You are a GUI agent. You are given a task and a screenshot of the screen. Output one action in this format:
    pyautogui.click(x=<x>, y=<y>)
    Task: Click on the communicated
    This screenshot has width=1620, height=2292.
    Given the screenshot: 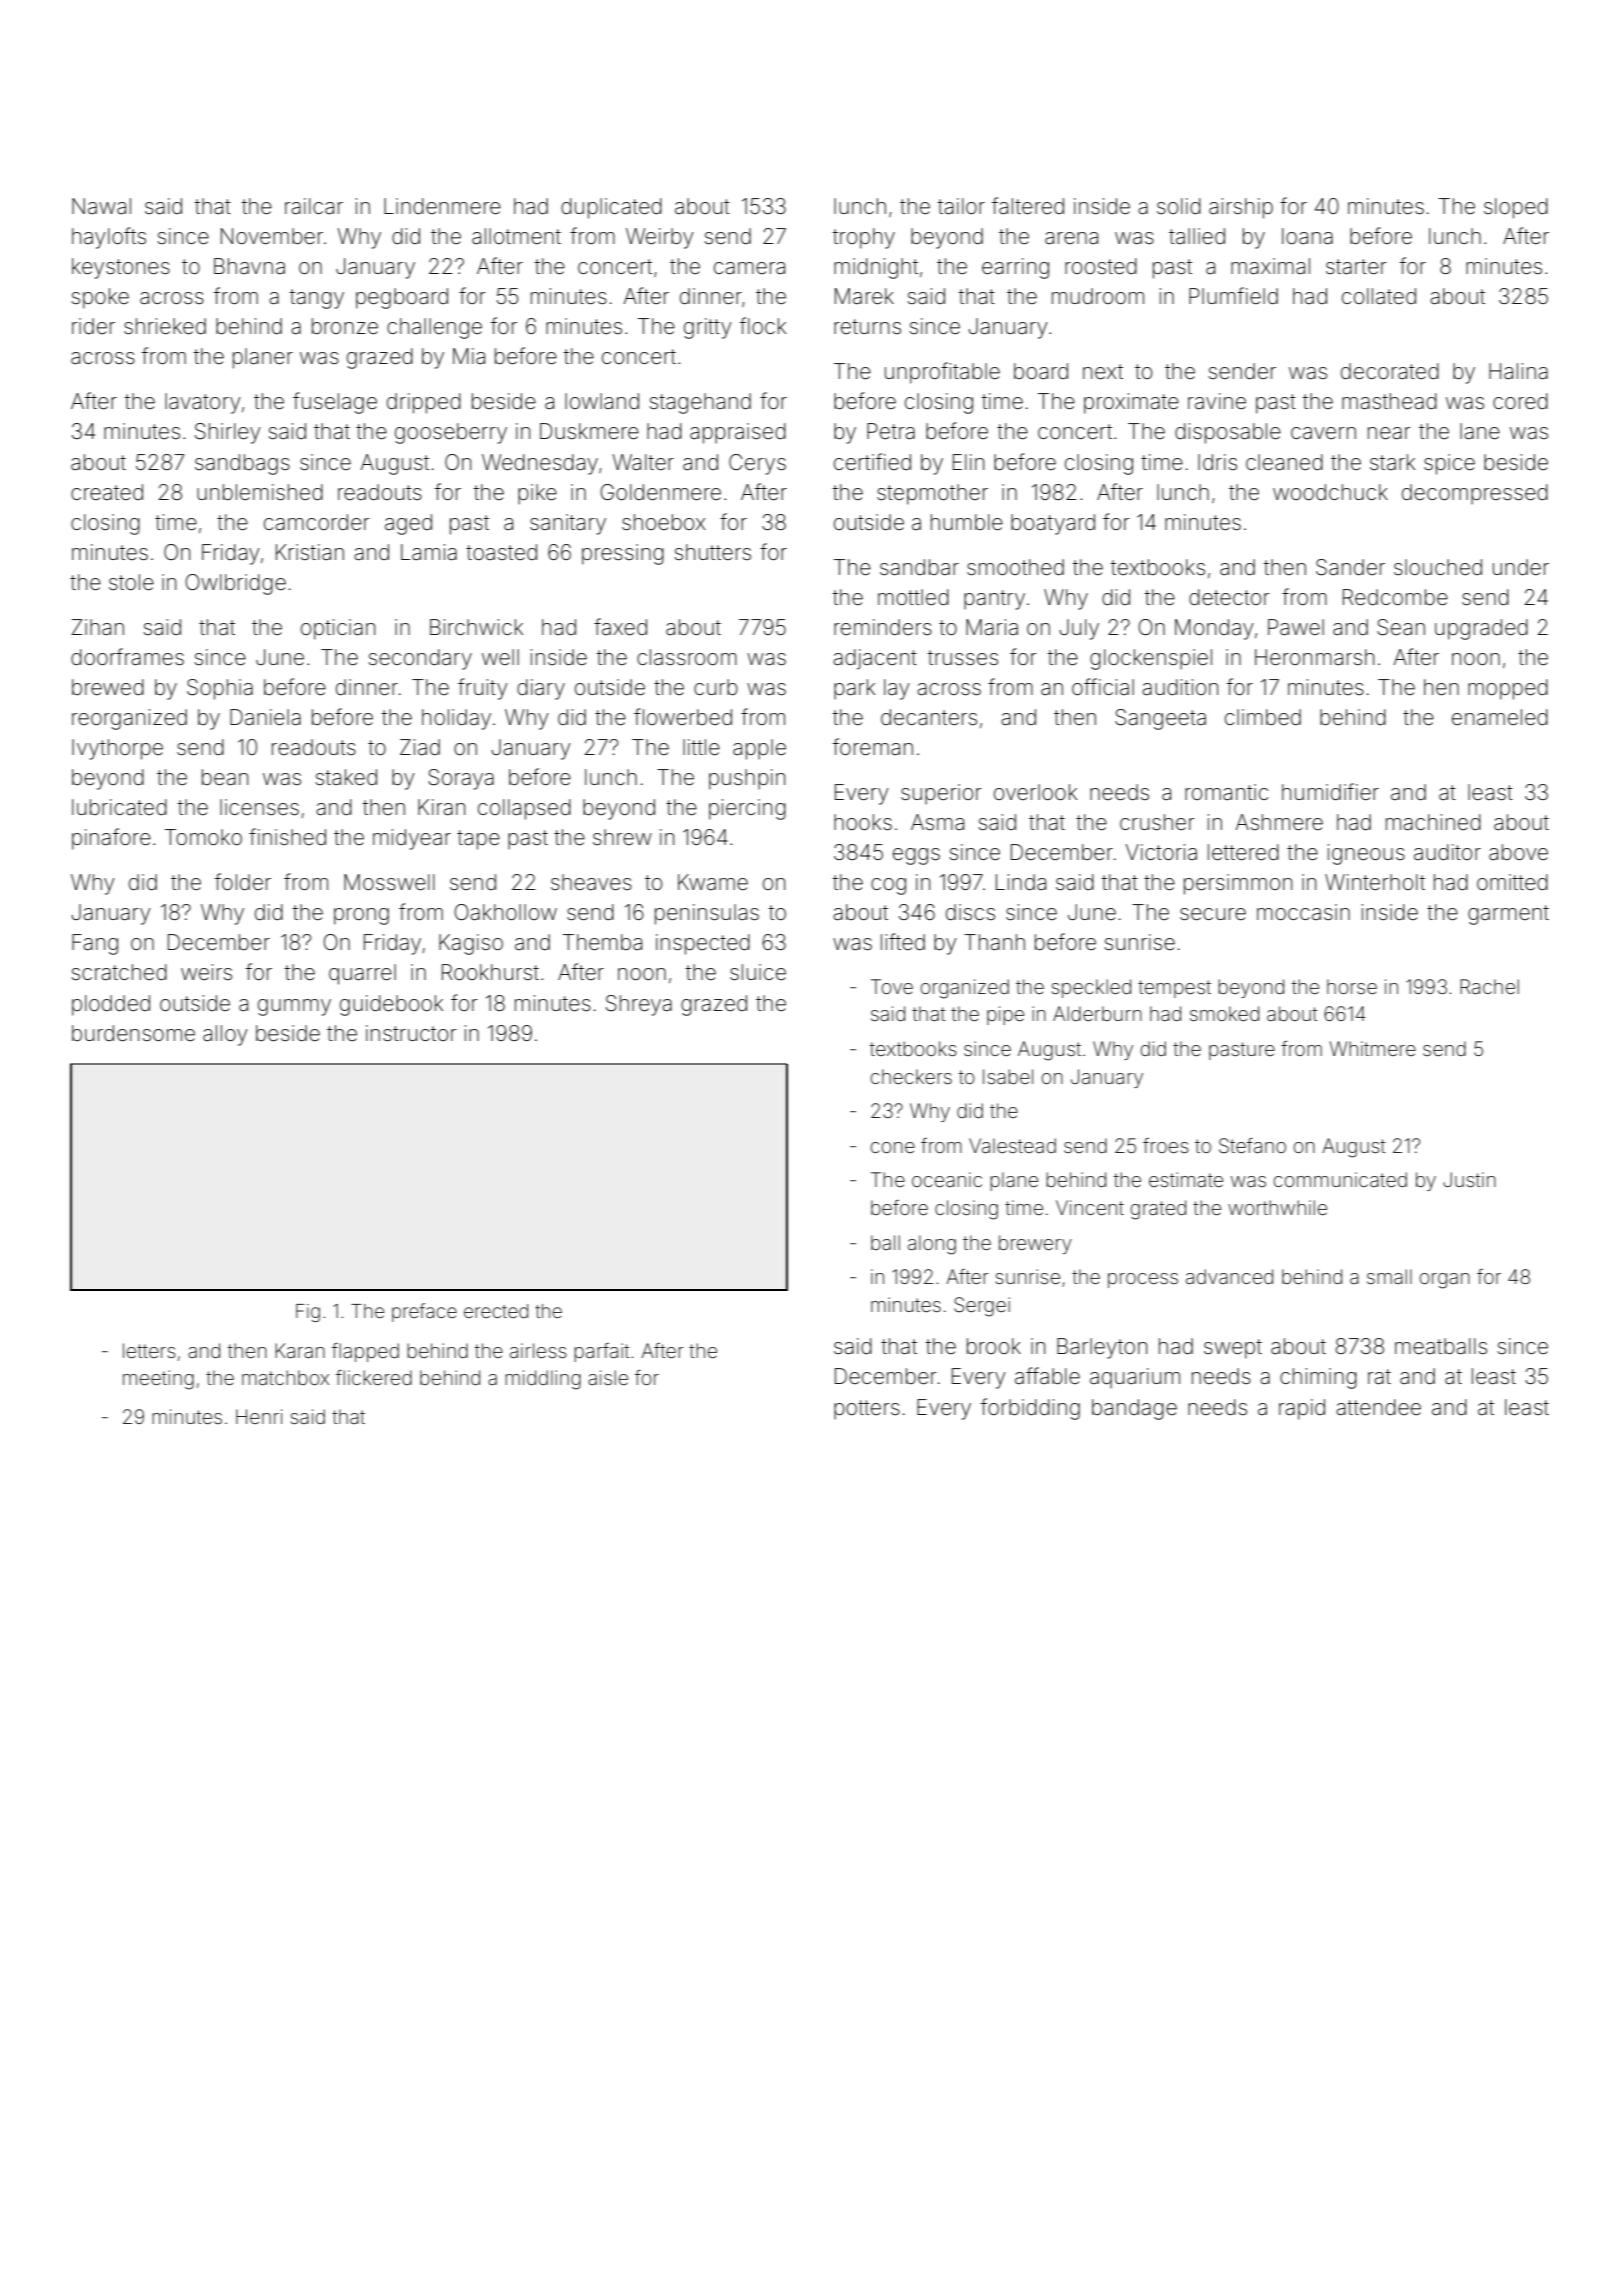 What is the action you would take?
    pyautogui.click(x=1340, y=1179)
